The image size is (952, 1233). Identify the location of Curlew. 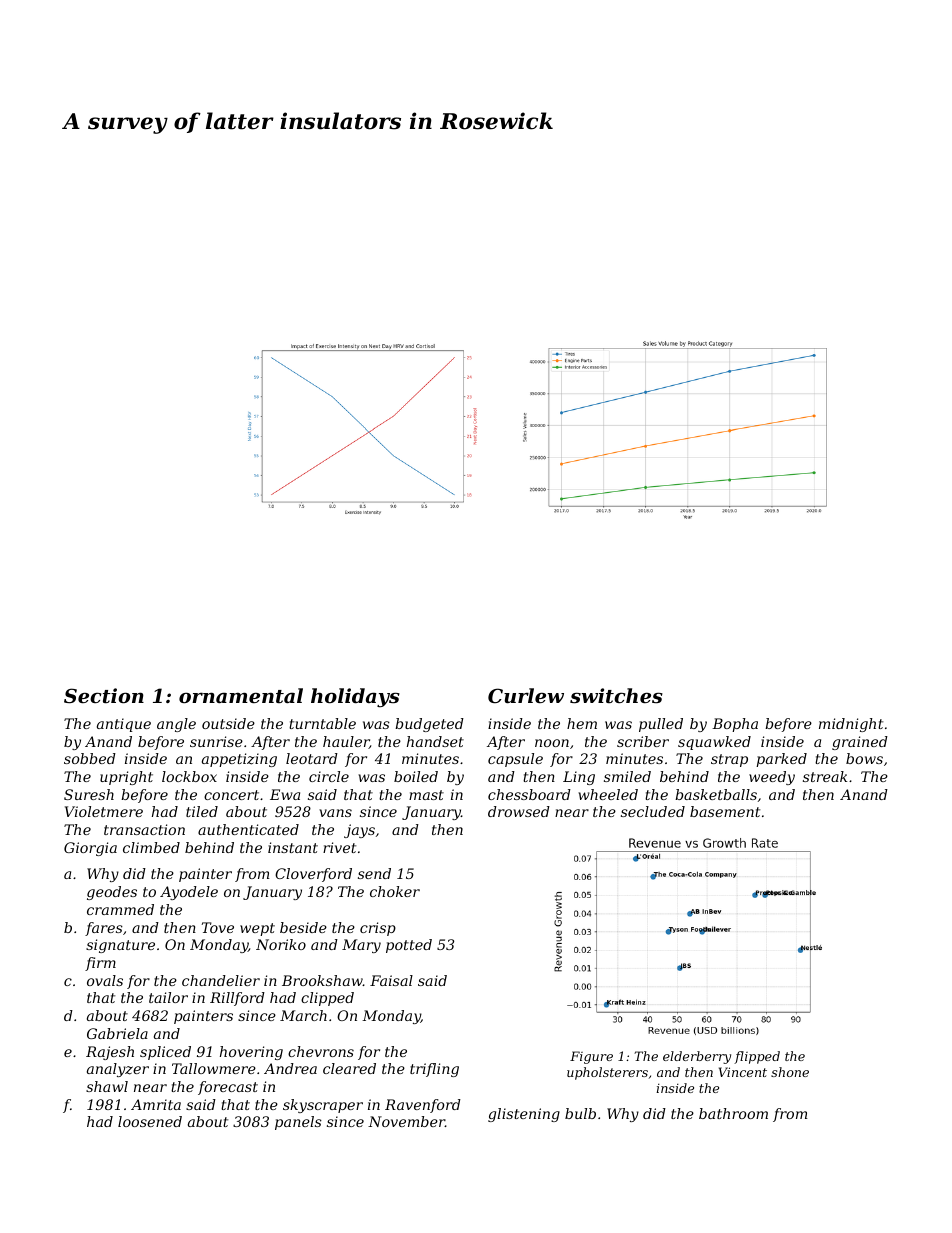
(526, 695).
